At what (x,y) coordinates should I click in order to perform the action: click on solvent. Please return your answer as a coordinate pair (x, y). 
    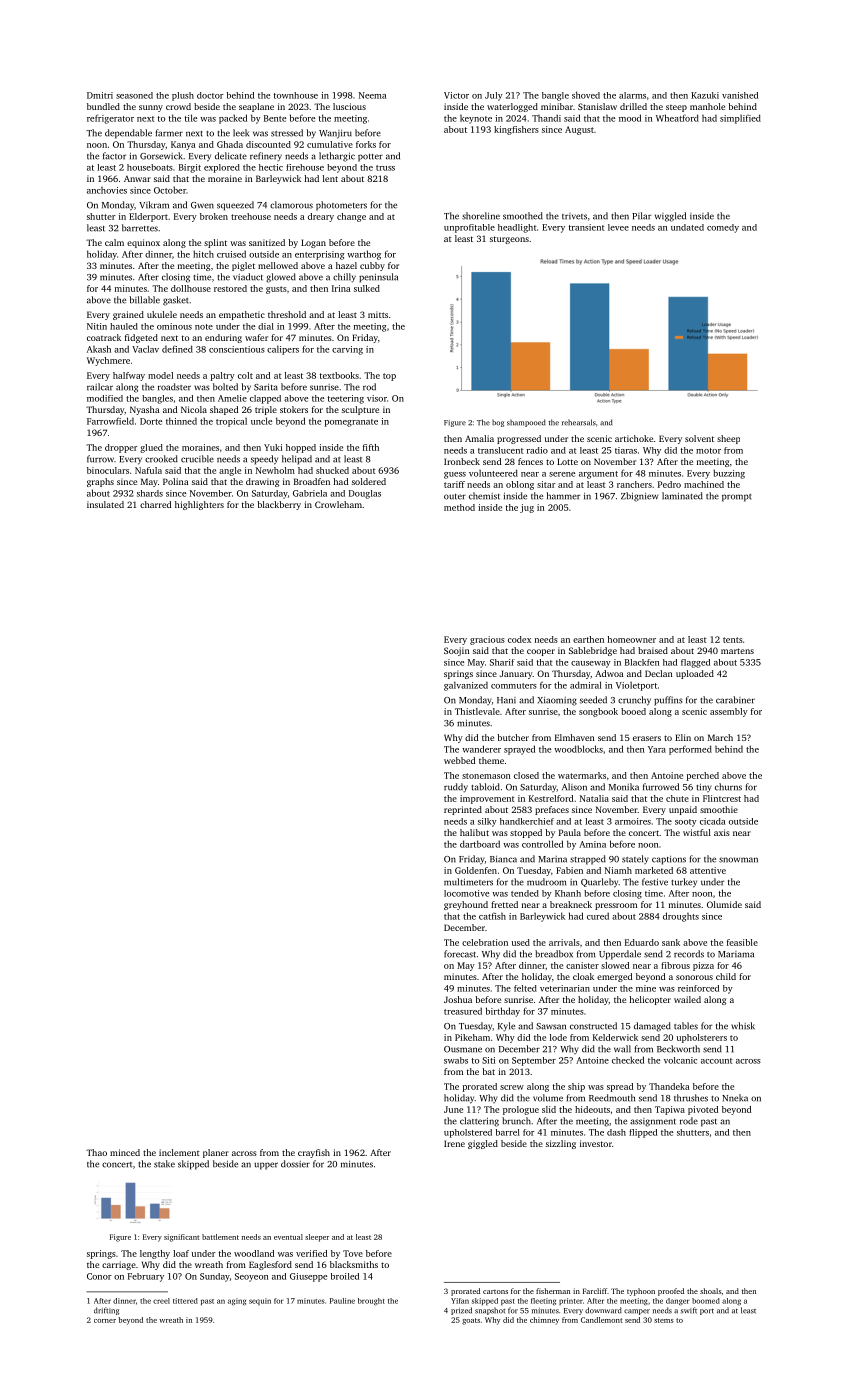
    Looking at the image, I should click on (699, 438).
